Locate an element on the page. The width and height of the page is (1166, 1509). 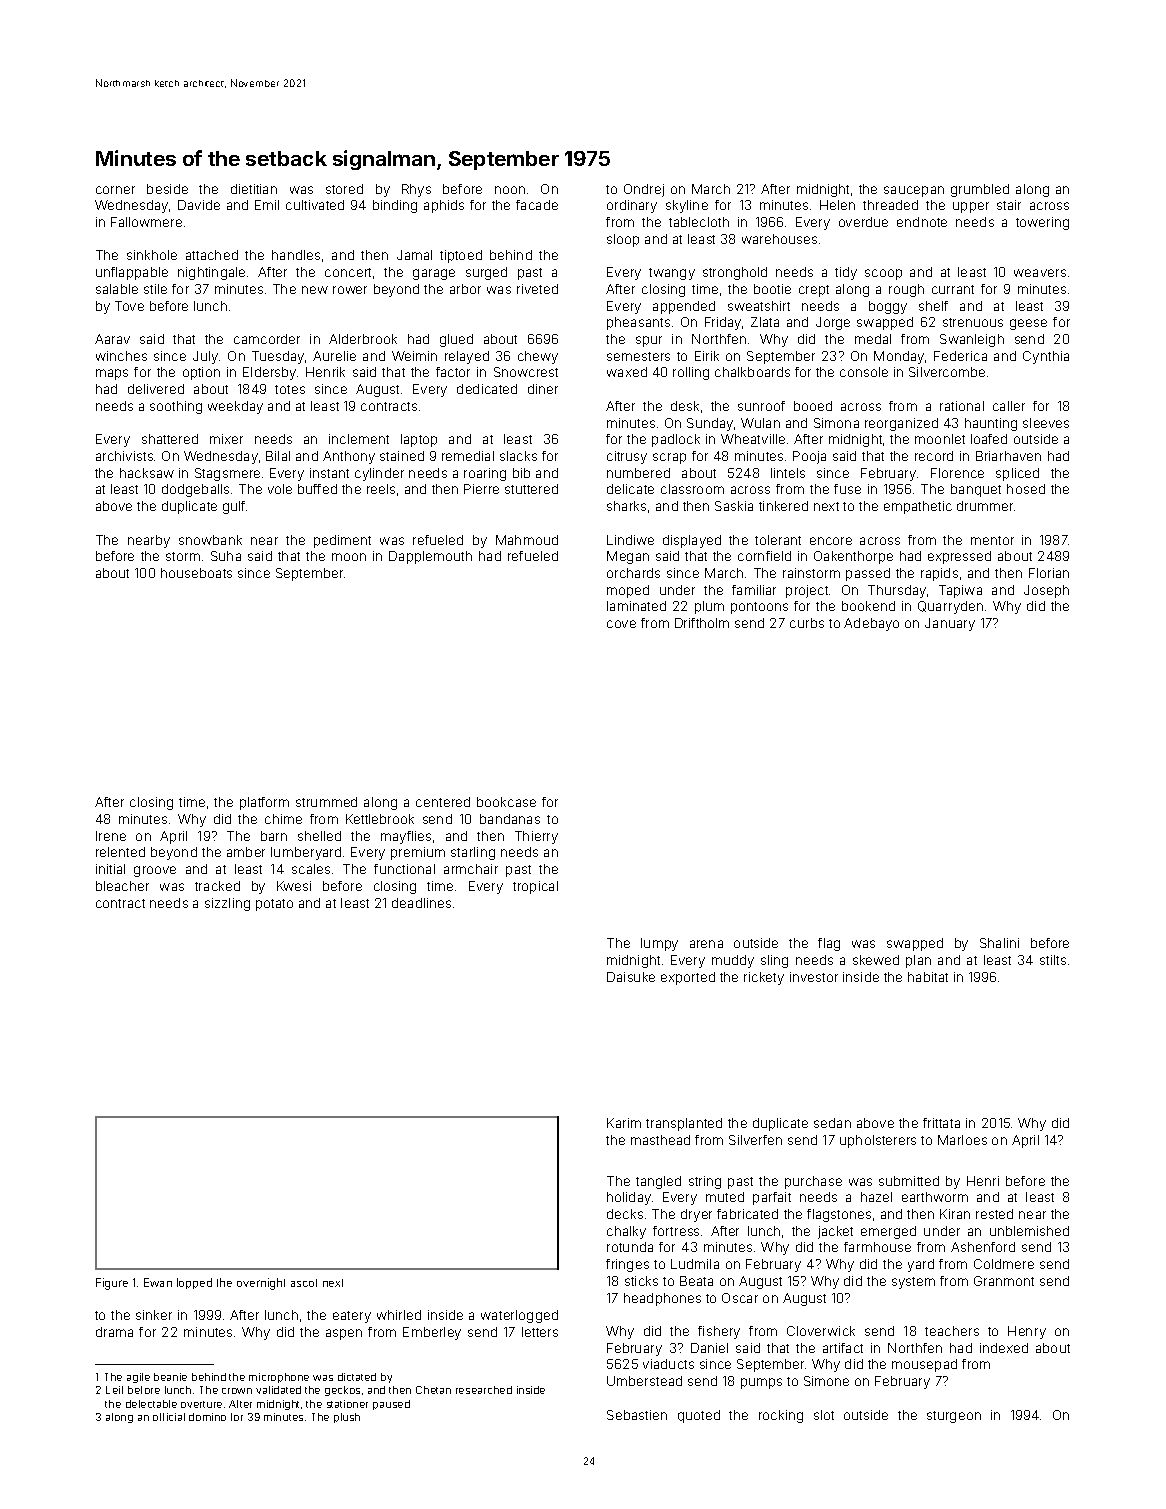
sturgeon is located at coordinates (954, 1417).
